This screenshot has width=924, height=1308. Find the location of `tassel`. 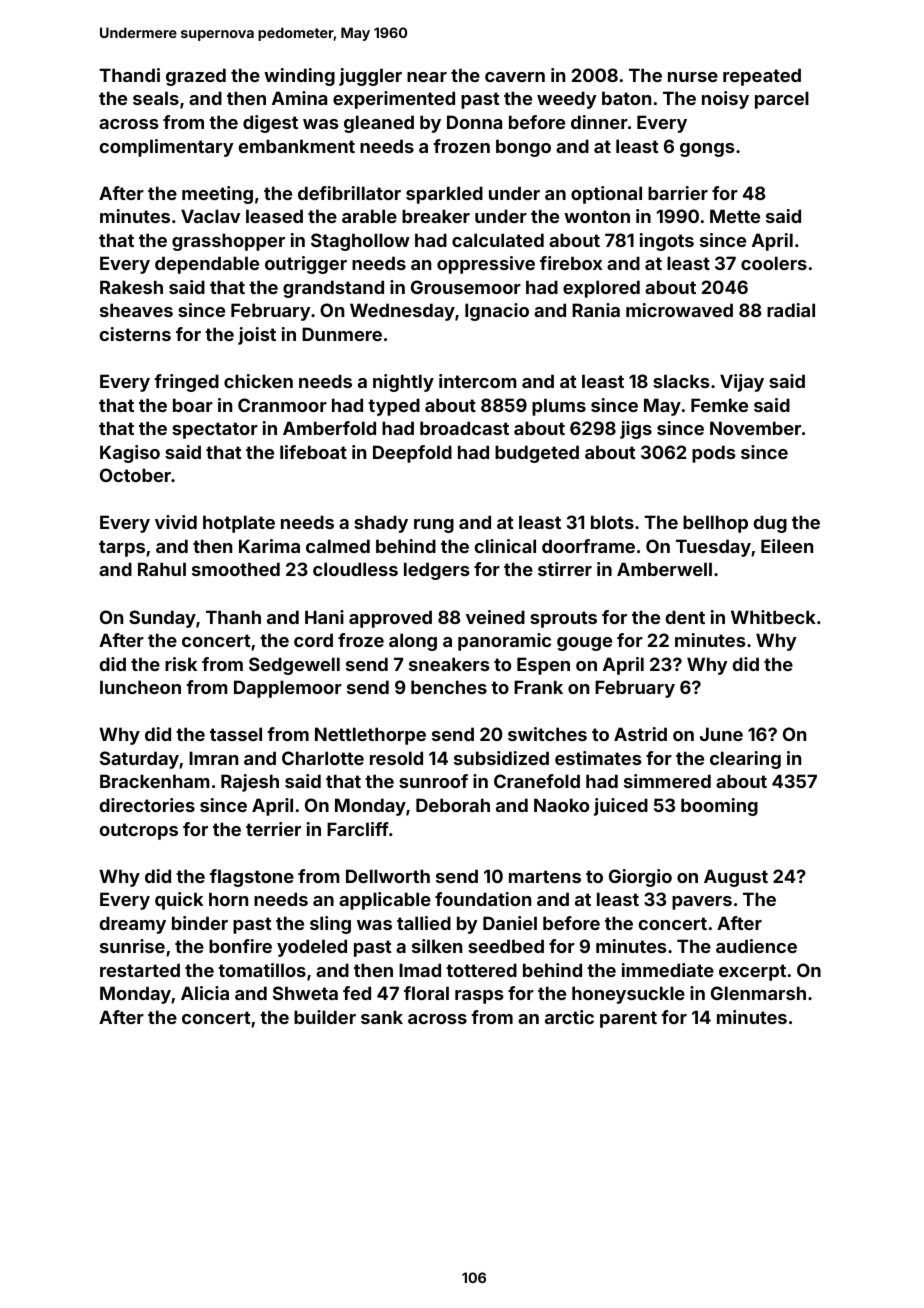

tassel is located at coordinates (236, 734).
